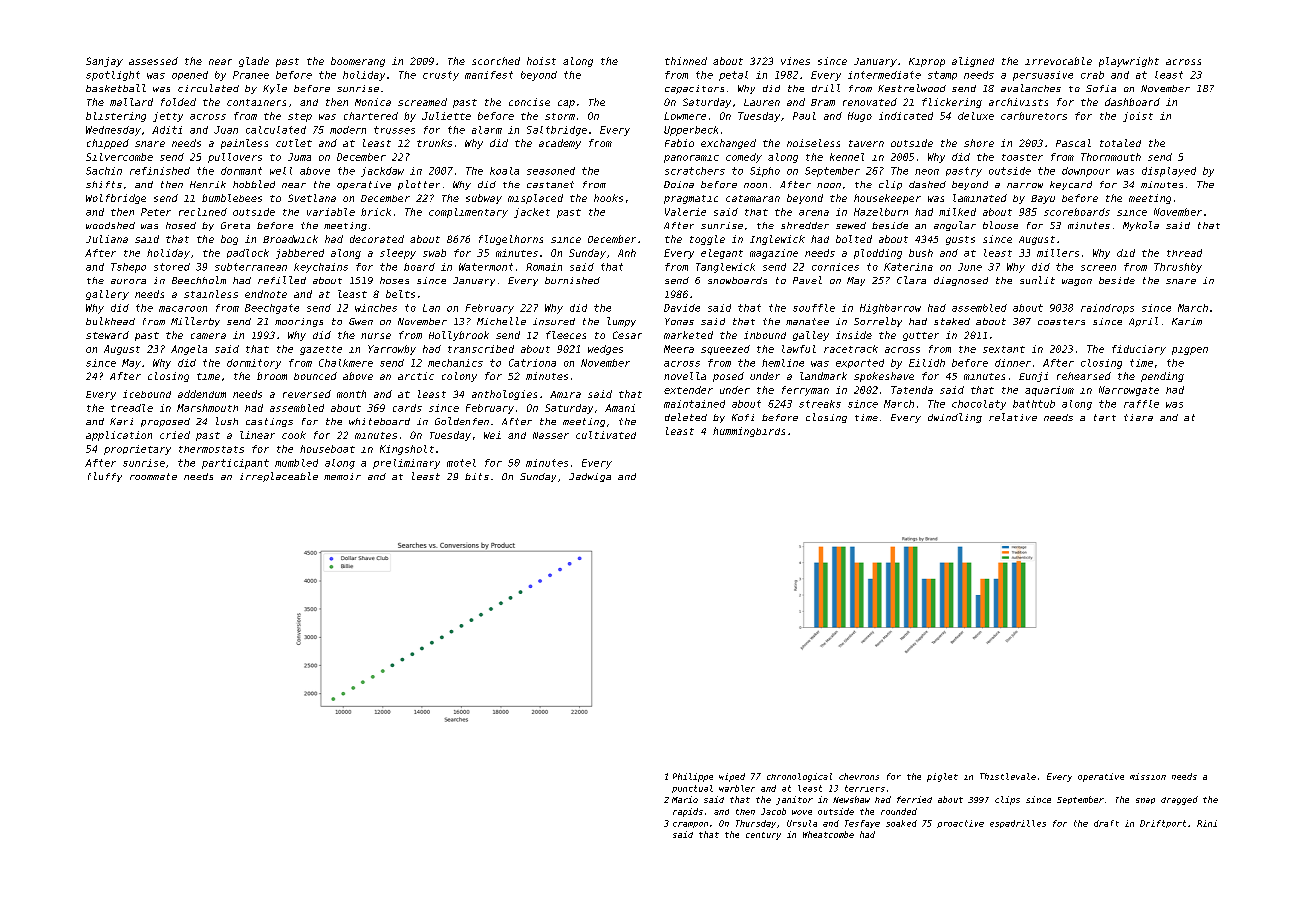 The width and height of the page is (1308, 924). I want to click on tiara, so click(1138, 417).
